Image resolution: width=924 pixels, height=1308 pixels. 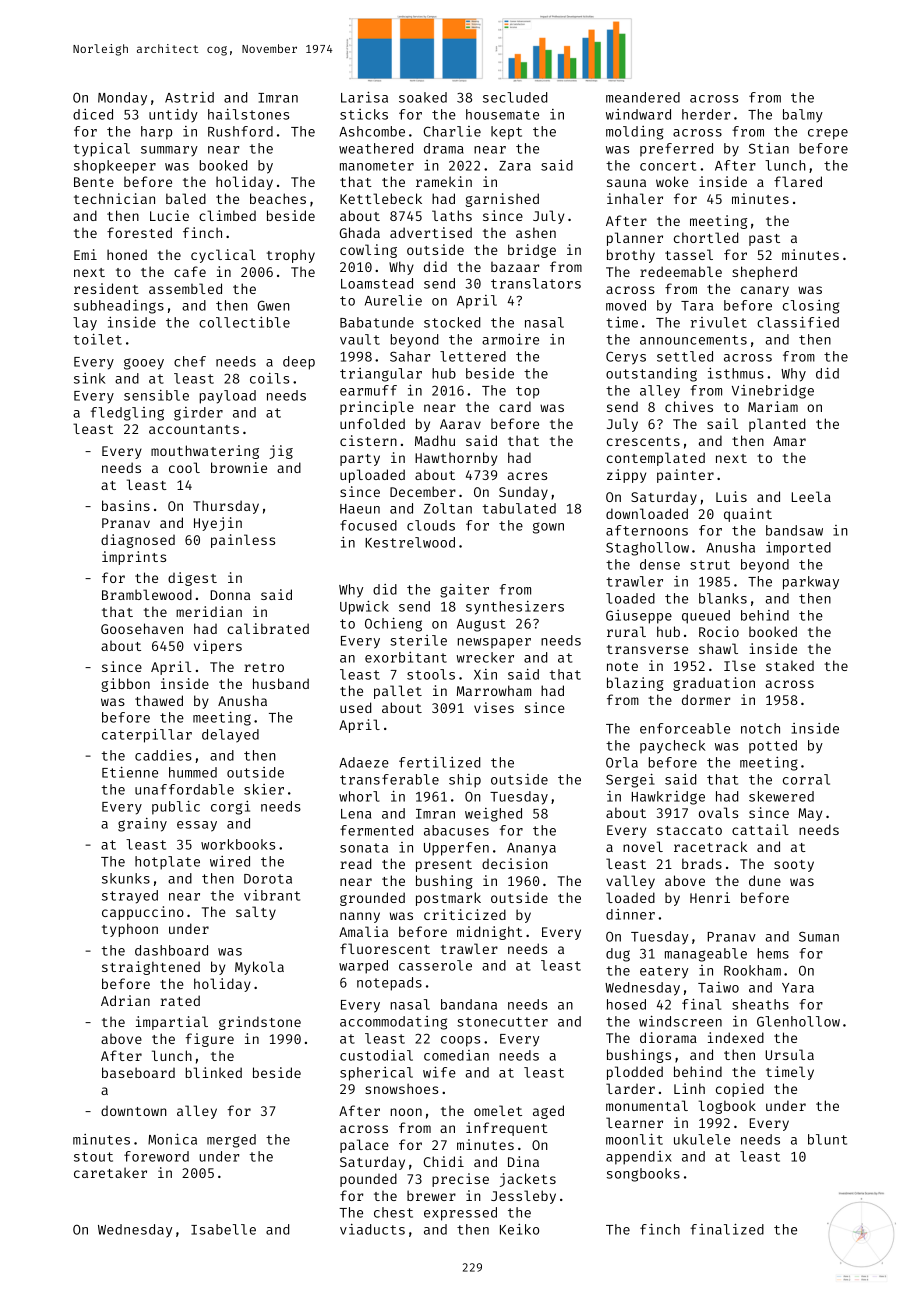 What do you see at coordinates (510, 339) in the document?
I see `armoire` at bounding box center [510, 339].
